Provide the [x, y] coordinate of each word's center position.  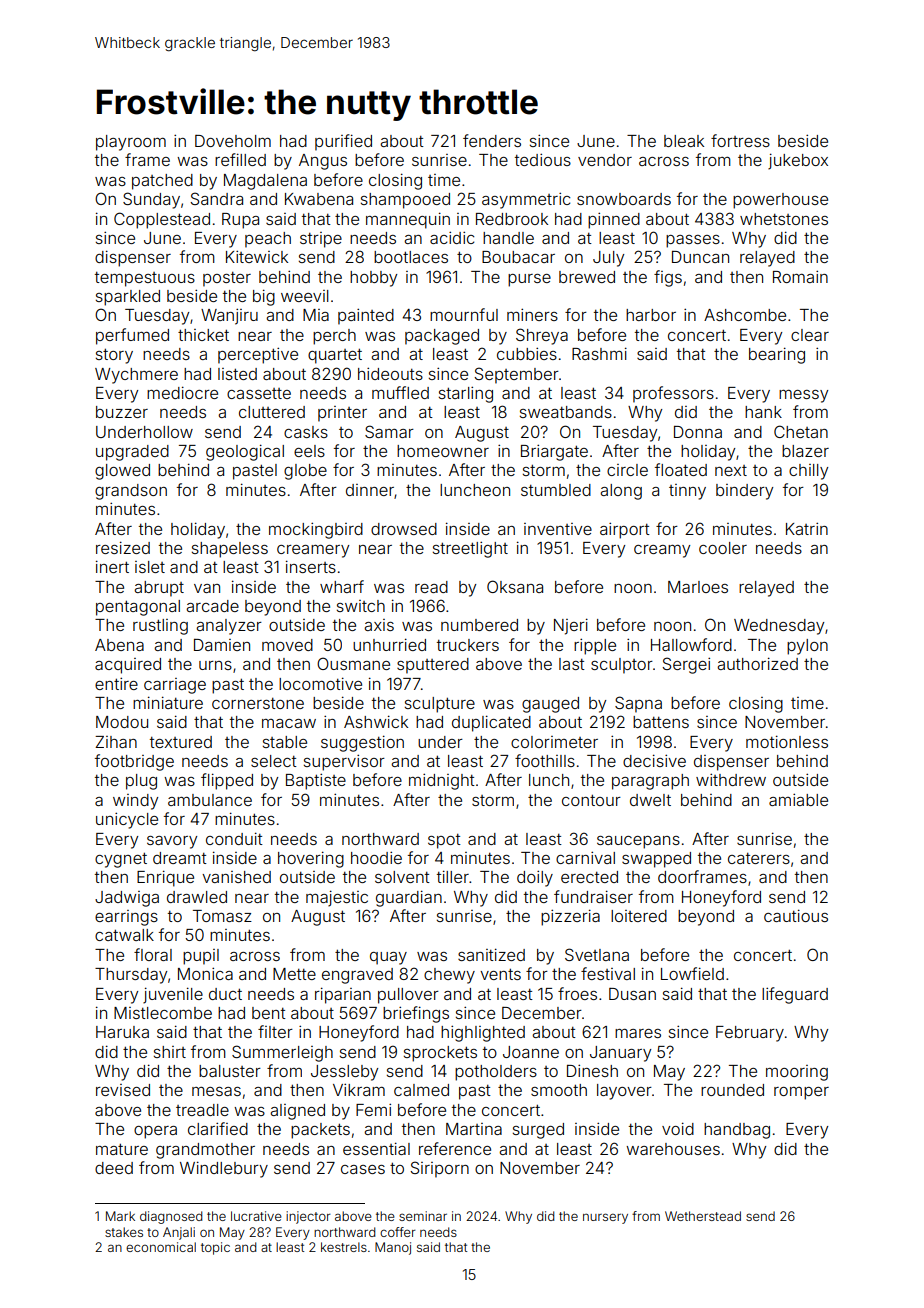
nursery [605, 1218]
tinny [687, 492]
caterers [759, 858]
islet [150, 567]
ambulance [210, 800]
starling [466, 394]
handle [508, 238]
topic [215, 1248]
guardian [409, 898]
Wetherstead [703, 1216]
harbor [651, 315]
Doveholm [233, 141]
